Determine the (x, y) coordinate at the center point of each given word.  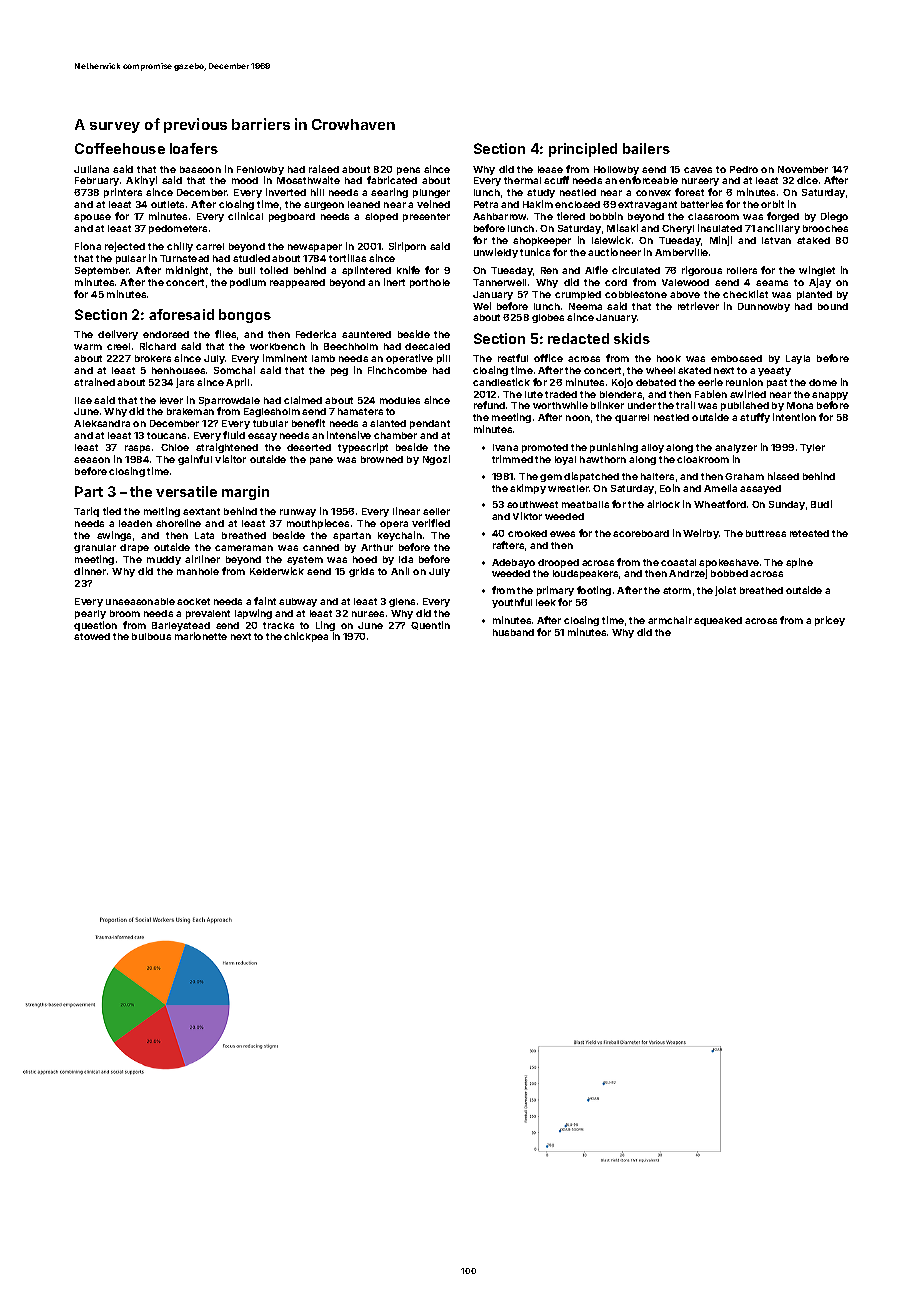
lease (550, 169)
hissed (783, 476)
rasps (137, 449)
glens (402, 602)
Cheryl (678, 229)
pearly (90, 614)
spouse (92, 218)
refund (489, 405)
